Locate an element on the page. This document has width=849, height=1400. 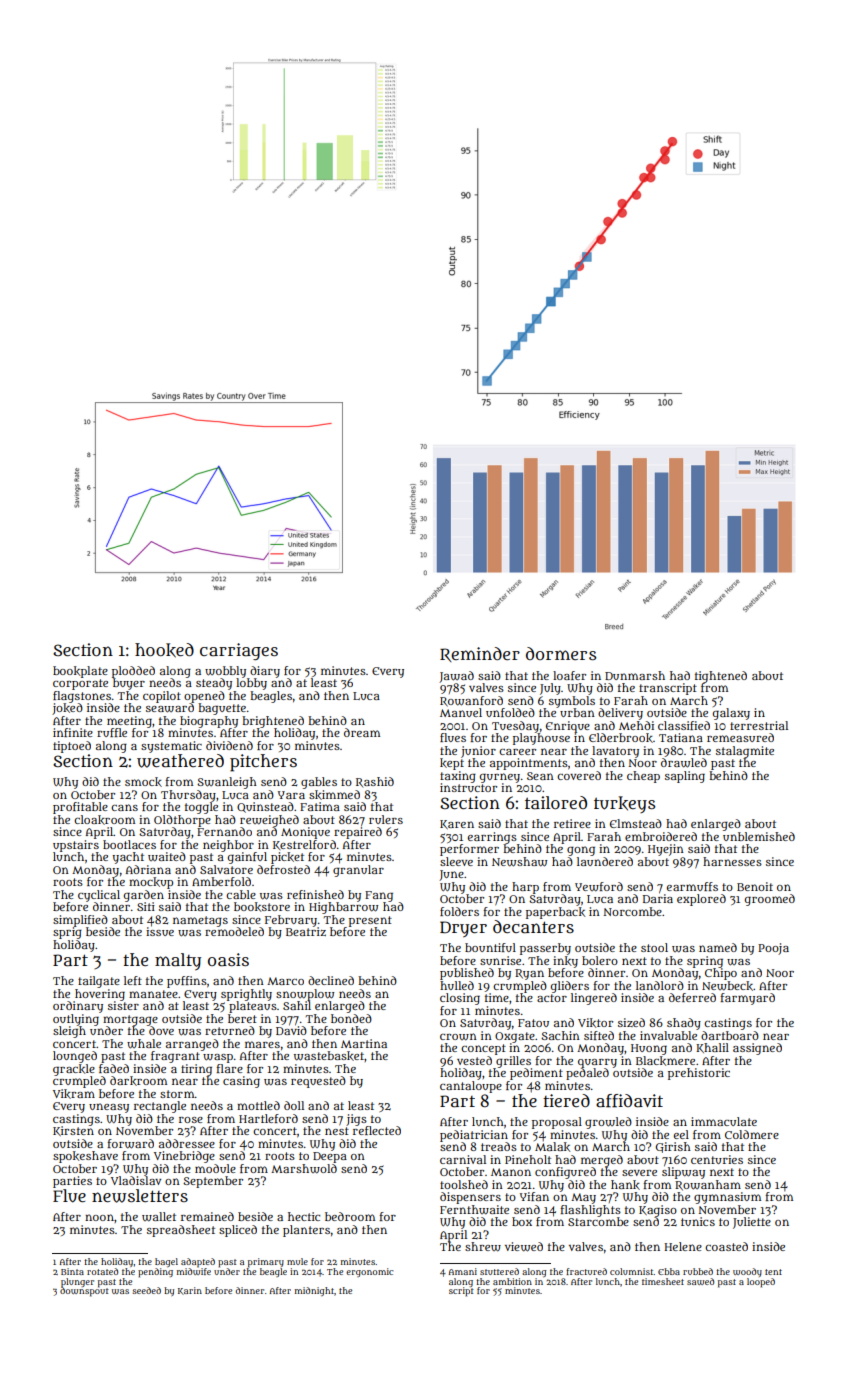
tent is located at coordinates (773, 1272).
